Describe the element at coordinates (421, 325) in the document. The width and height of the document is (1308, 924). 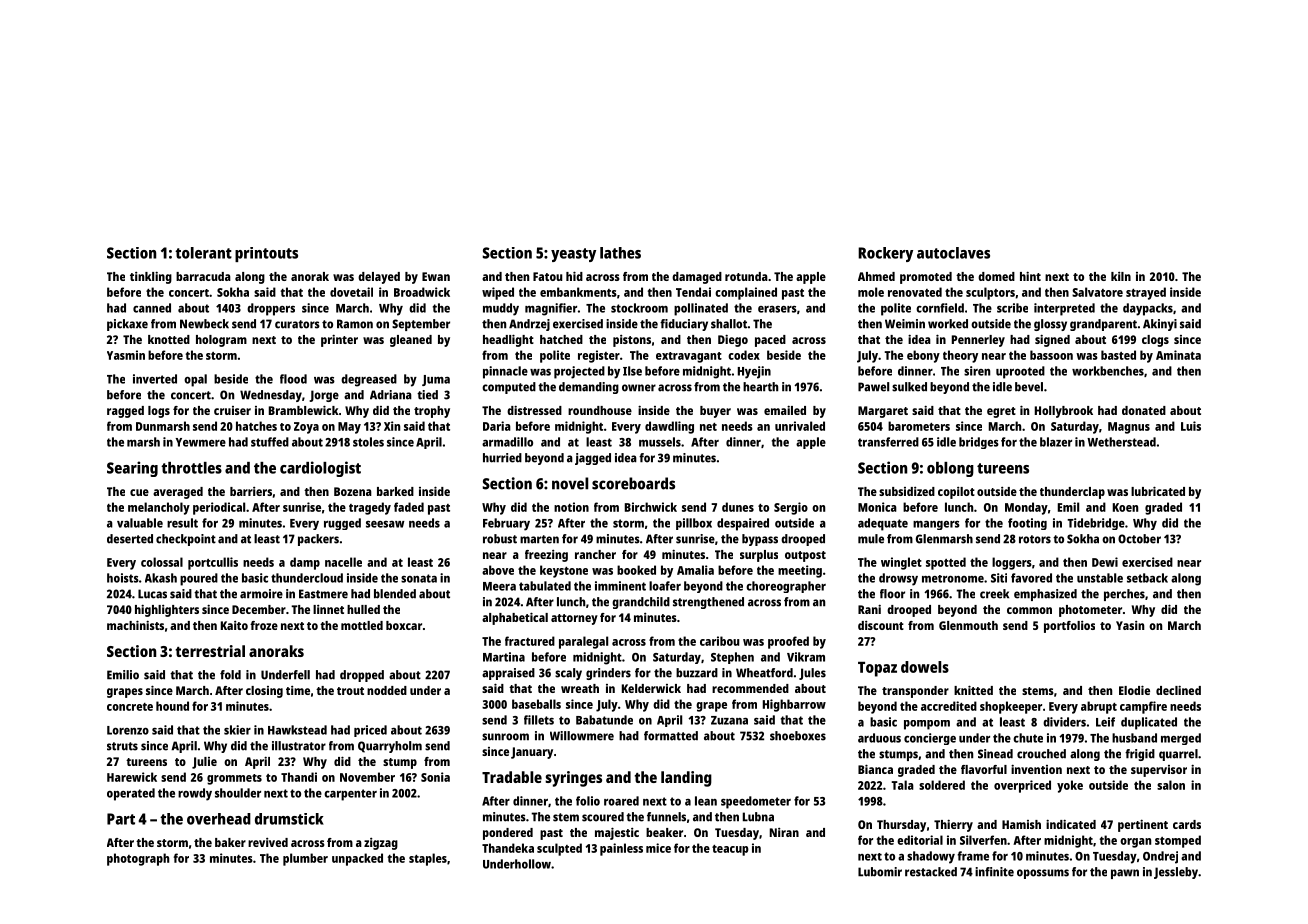
I see `September` at that location.
